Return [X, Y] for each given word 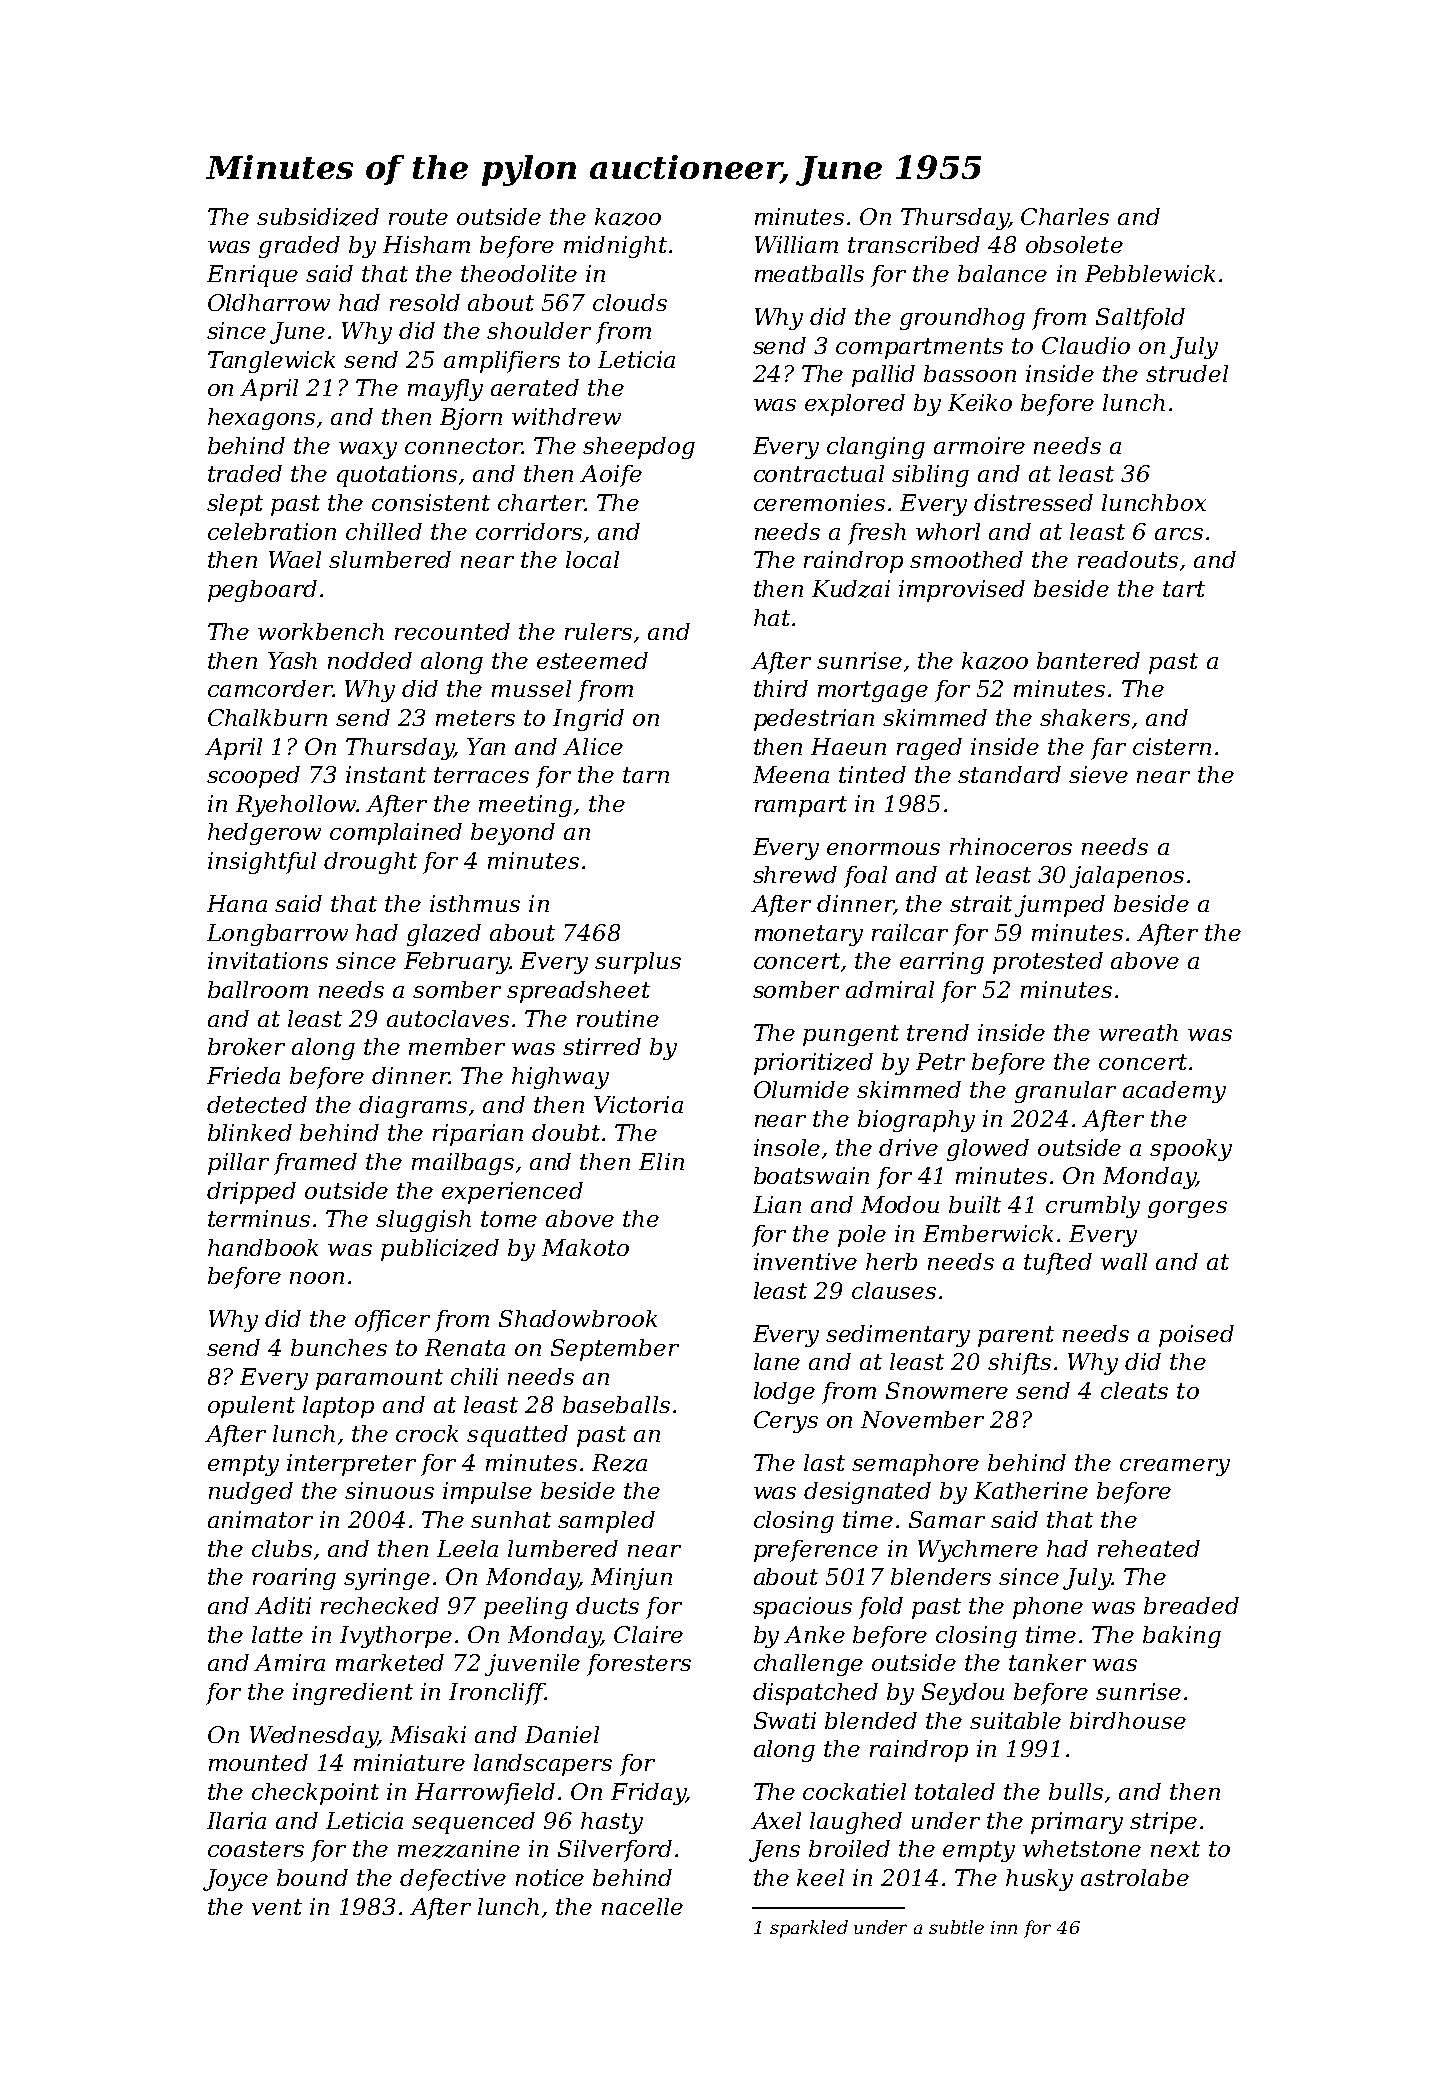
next [1175, 1849]
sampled [606, 1522]
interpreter [351, 1465]
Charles [1065, 216]
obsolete [1074, 244]
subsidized [318, 217]
